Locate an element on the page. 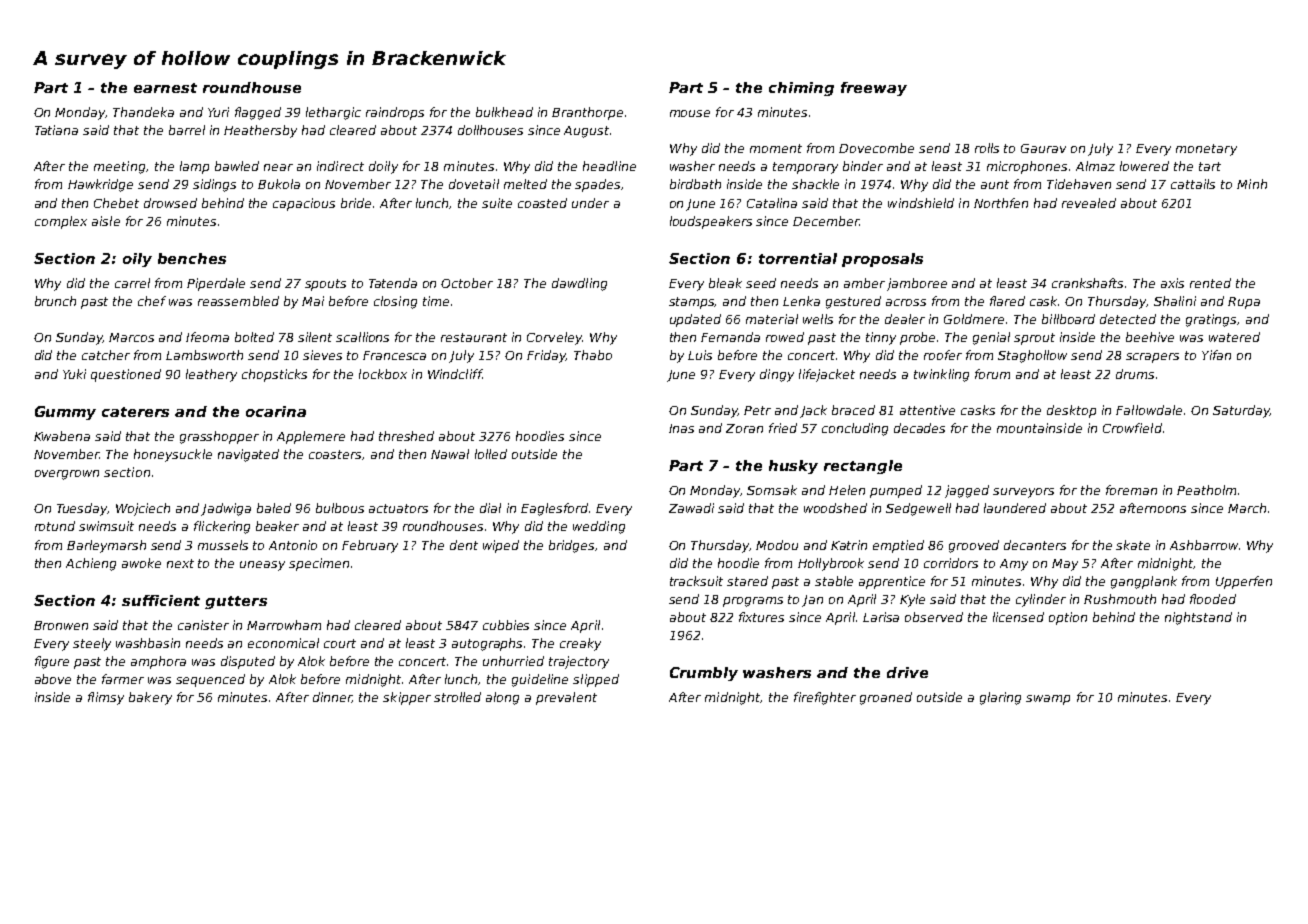 Image resolution: width=1308 pixels, height=924 pixels. monetary is located at coordinates (1206, 150).
